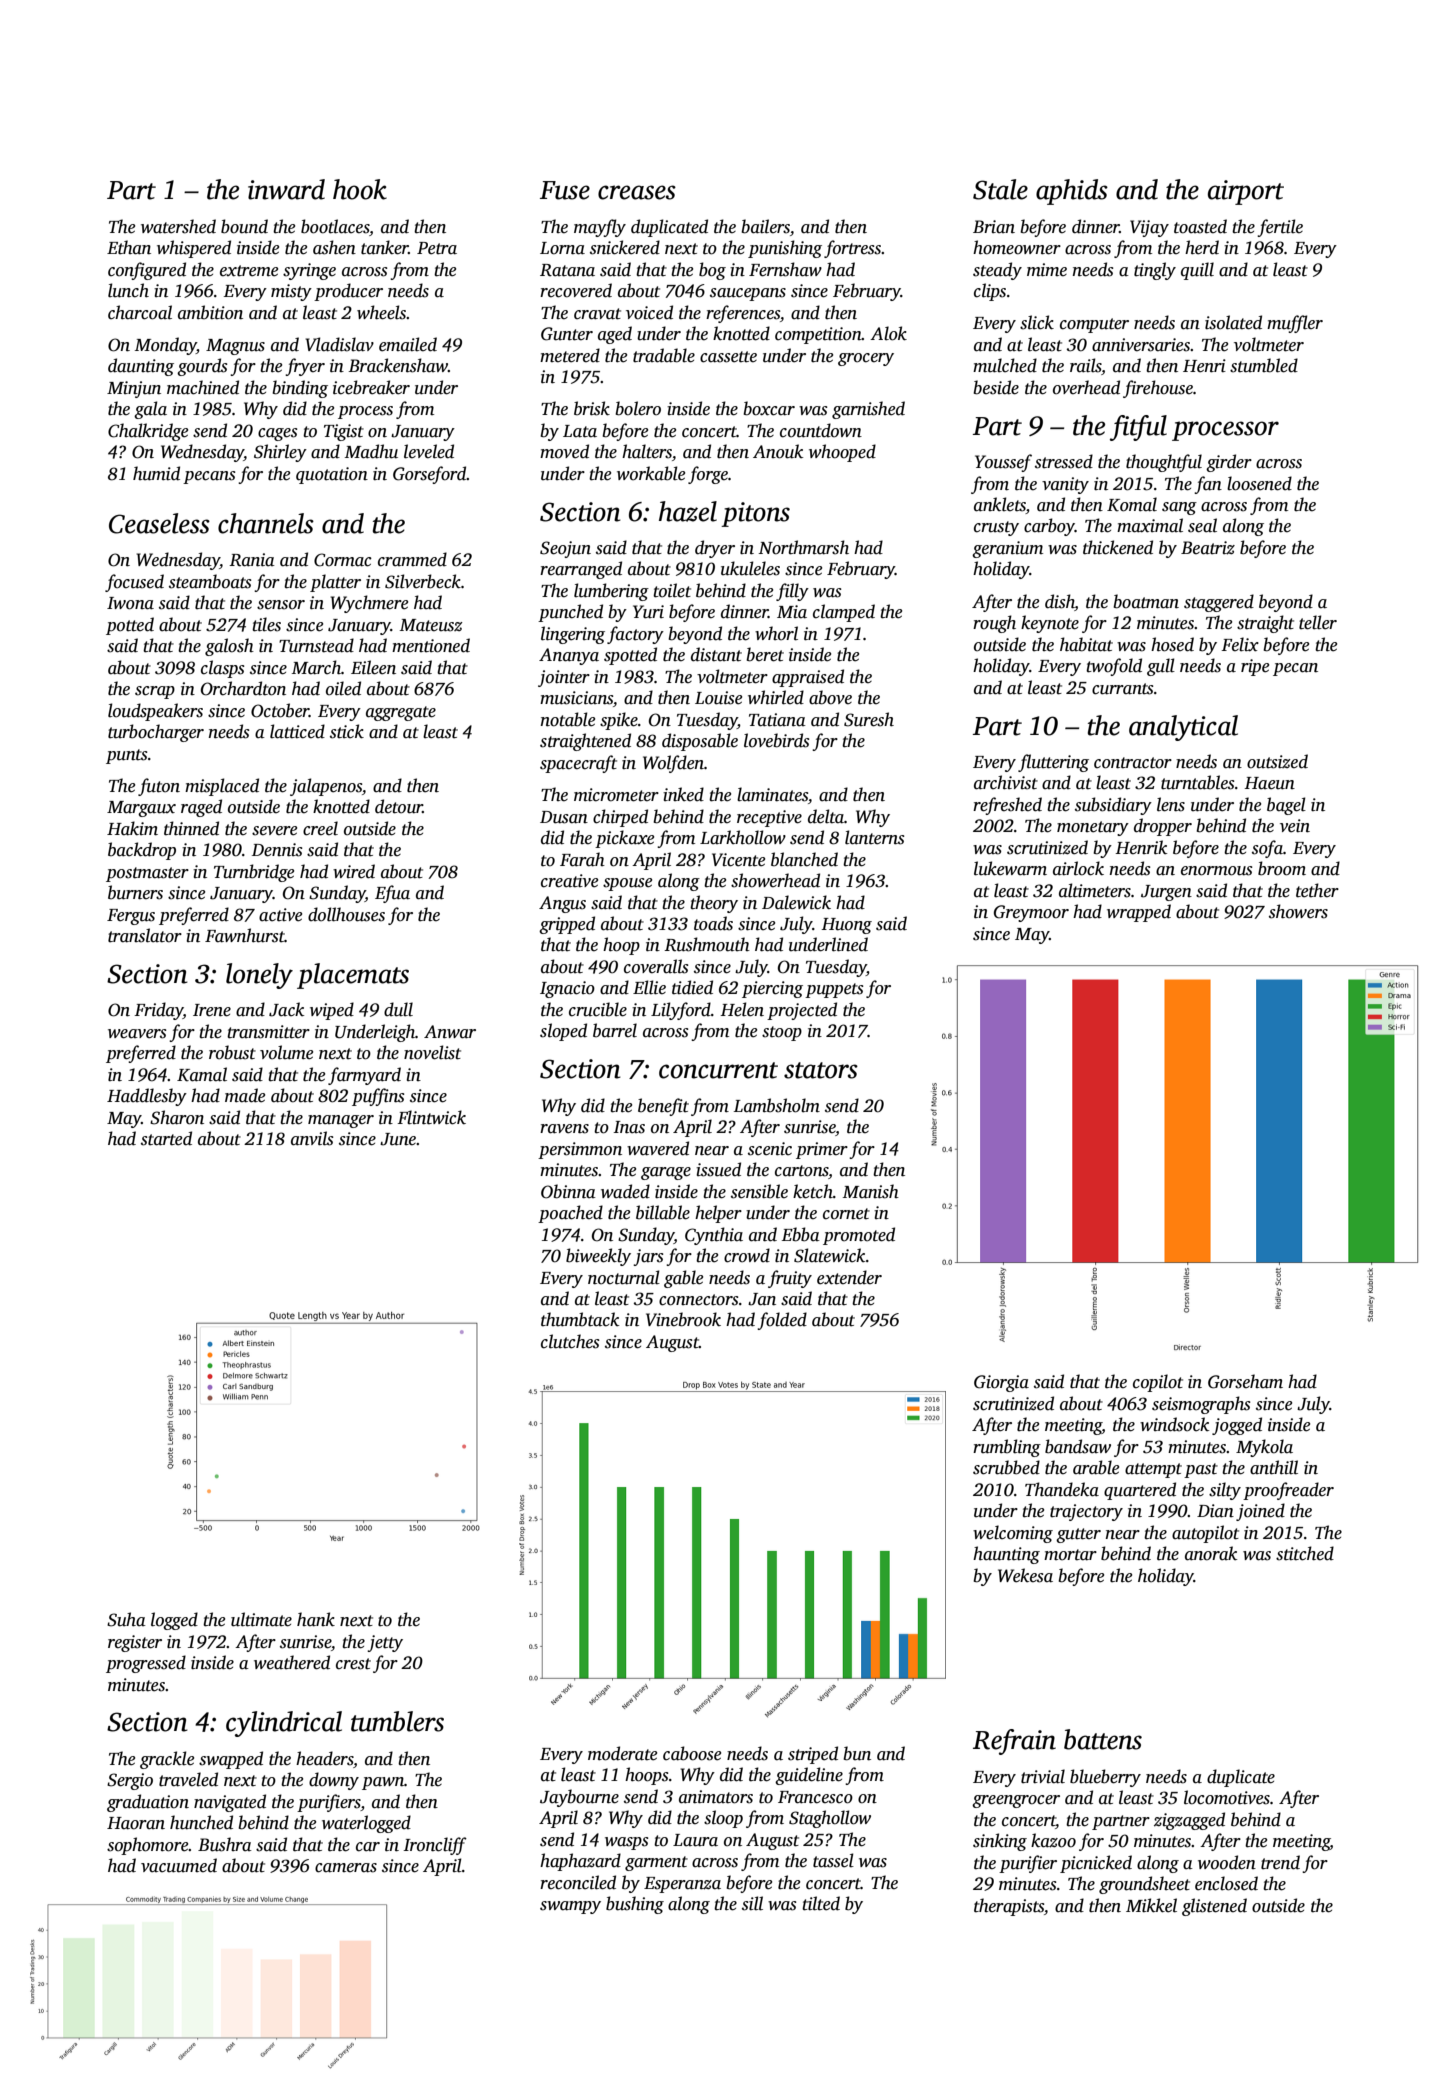 Image resolution: width=1450 pixels, height=2100 pixels. Describe the element at coordinates (1153, 1470) in the screenshot. I see `attempt` at that location.
